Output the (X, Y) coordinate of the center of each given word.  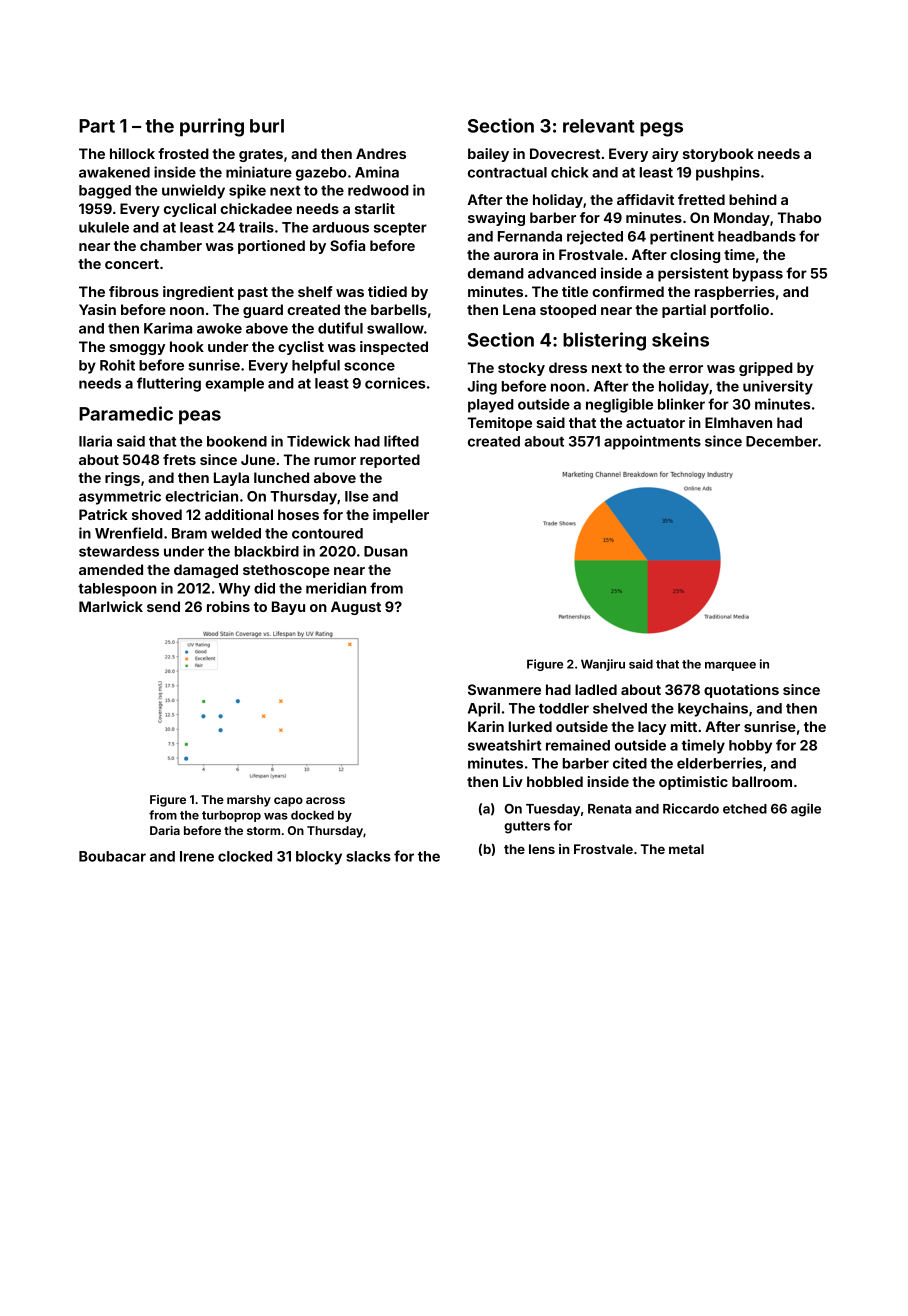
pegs (661, 129)
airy (665, 155)
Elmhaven (738, 422)
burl (267, 126)
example (234, 385)
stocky (521, 369)
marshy (249, 801)
